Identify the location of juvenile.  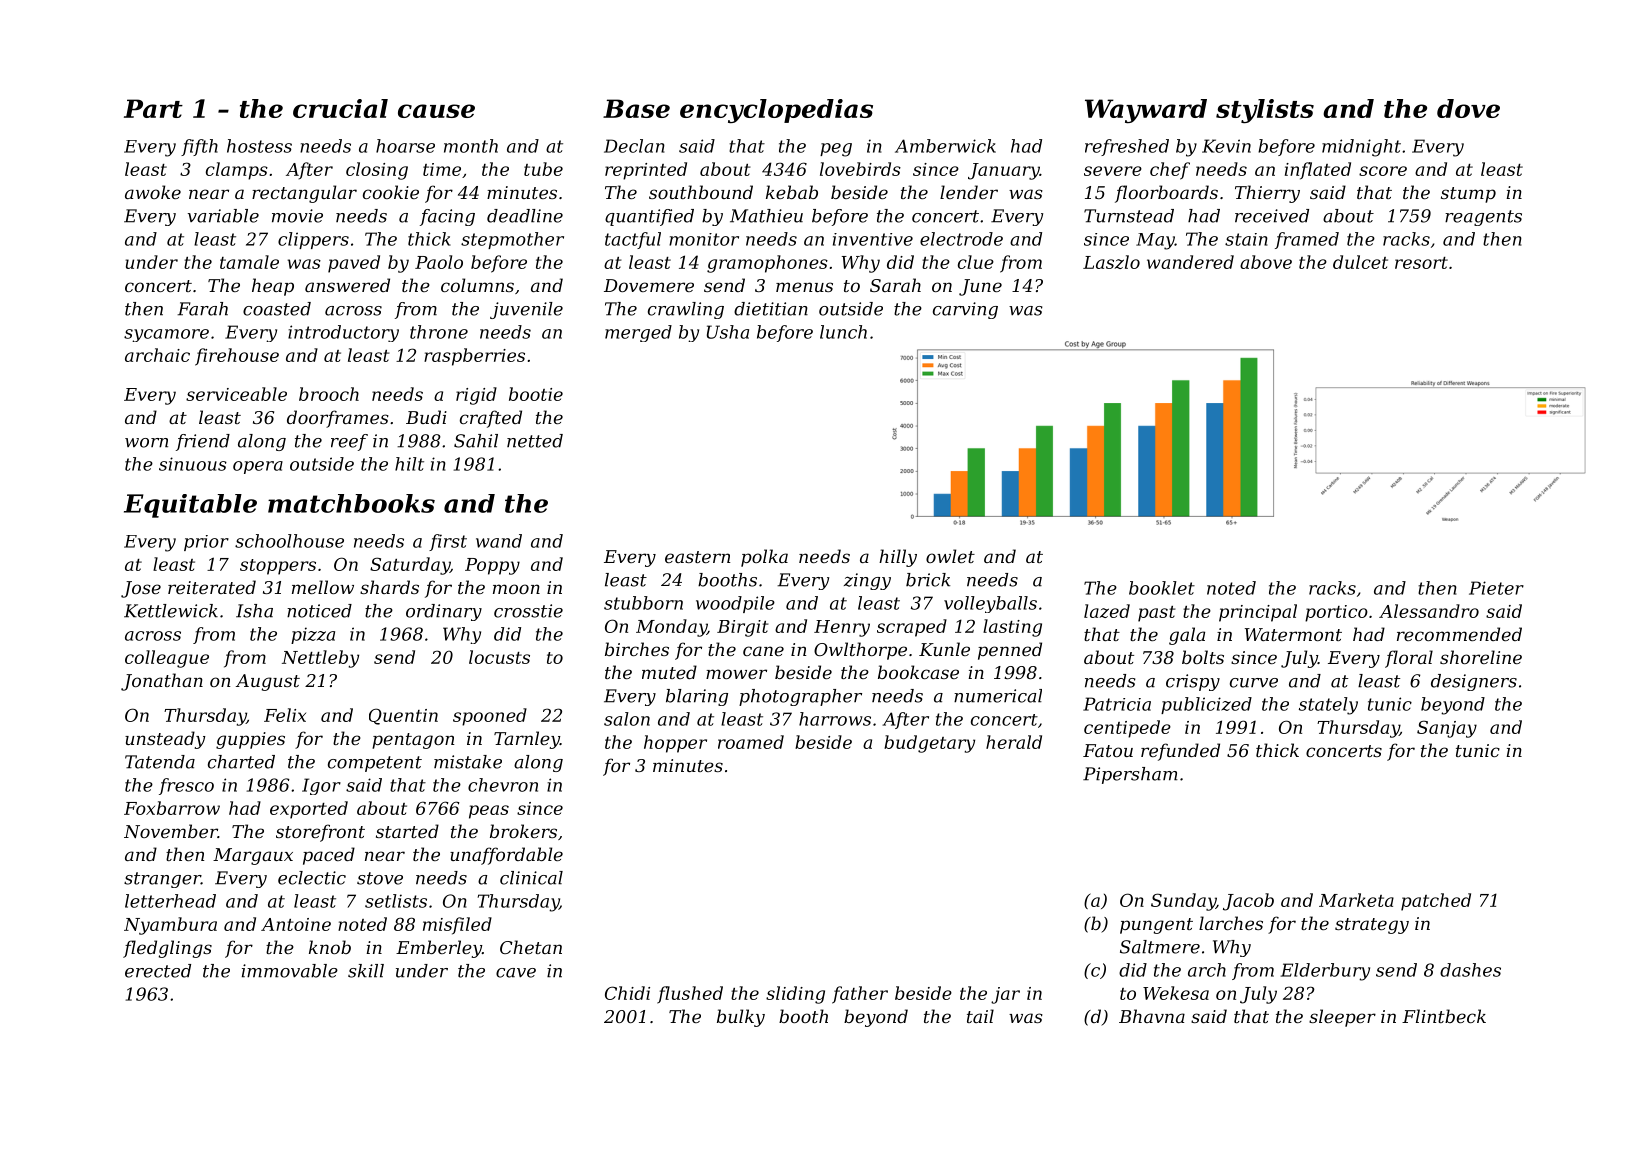
(526, 310).
